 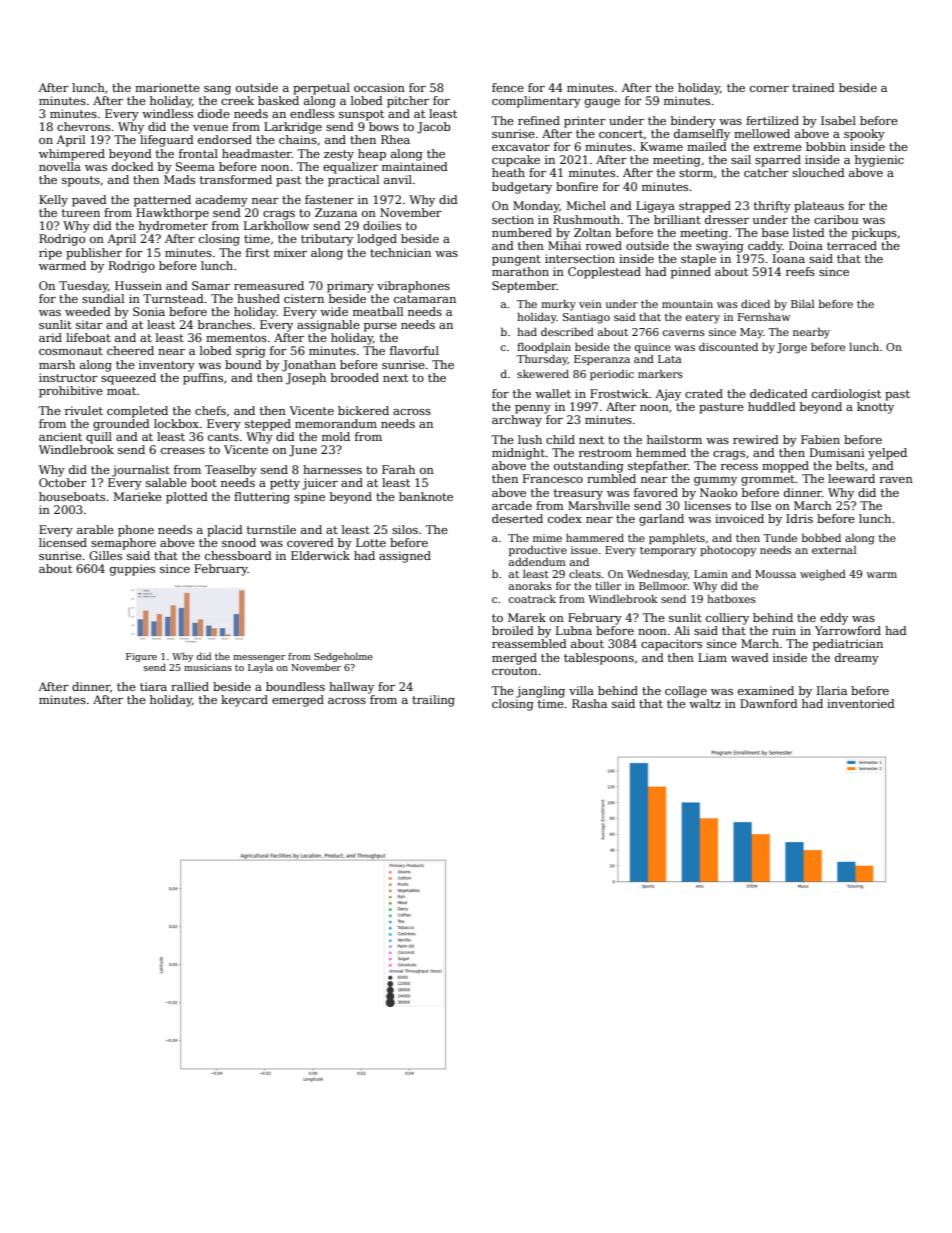 I want to click on occasion, so click(x=379, y=87).
